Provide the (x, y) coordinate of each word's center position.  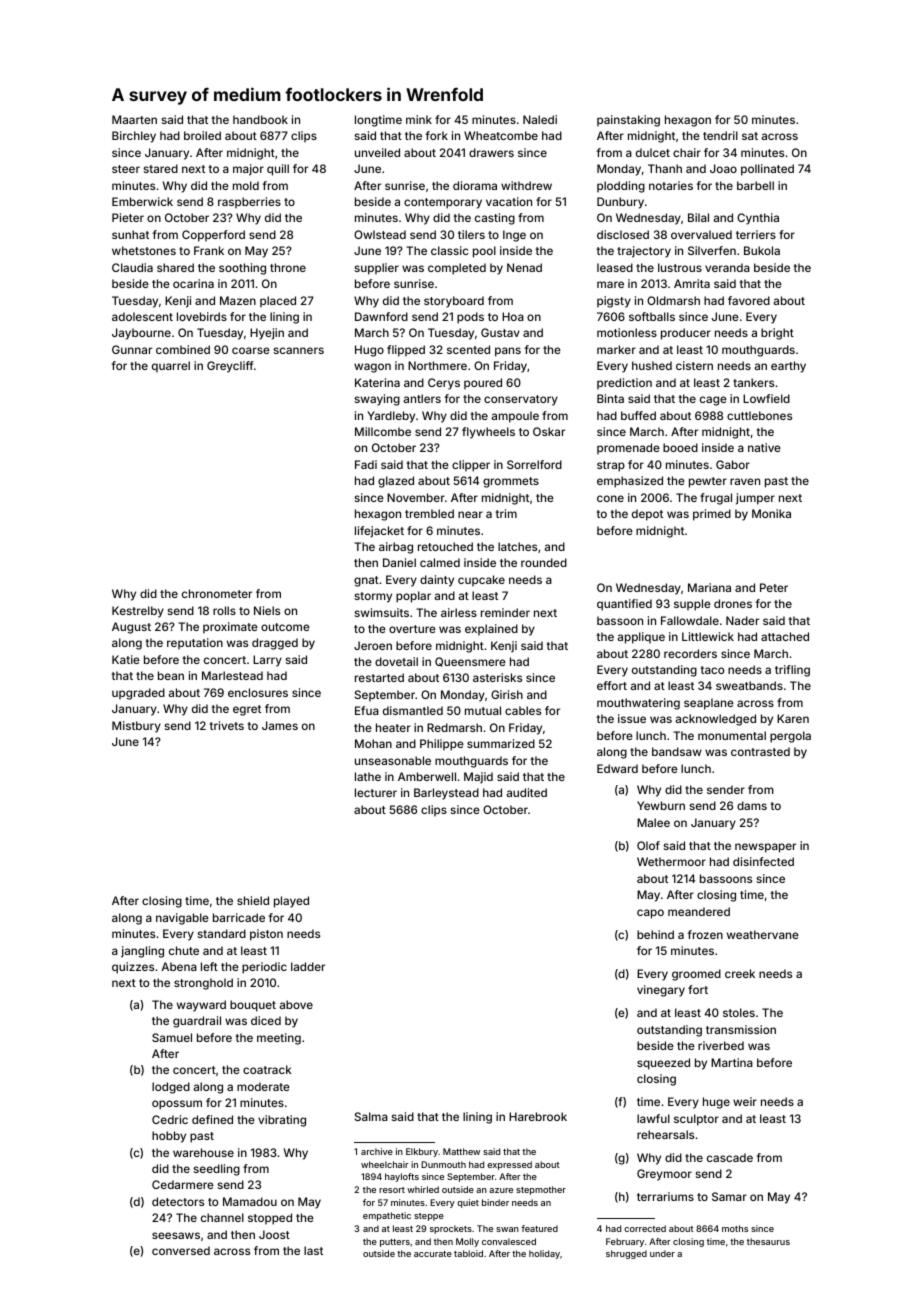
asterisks (497, 677)
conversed (181, 1250)
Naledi (540, 119)
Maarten (134, 119)
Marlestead (232, 675)
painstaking (628, 121)
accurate (433, 1254)
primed (712, 515)
